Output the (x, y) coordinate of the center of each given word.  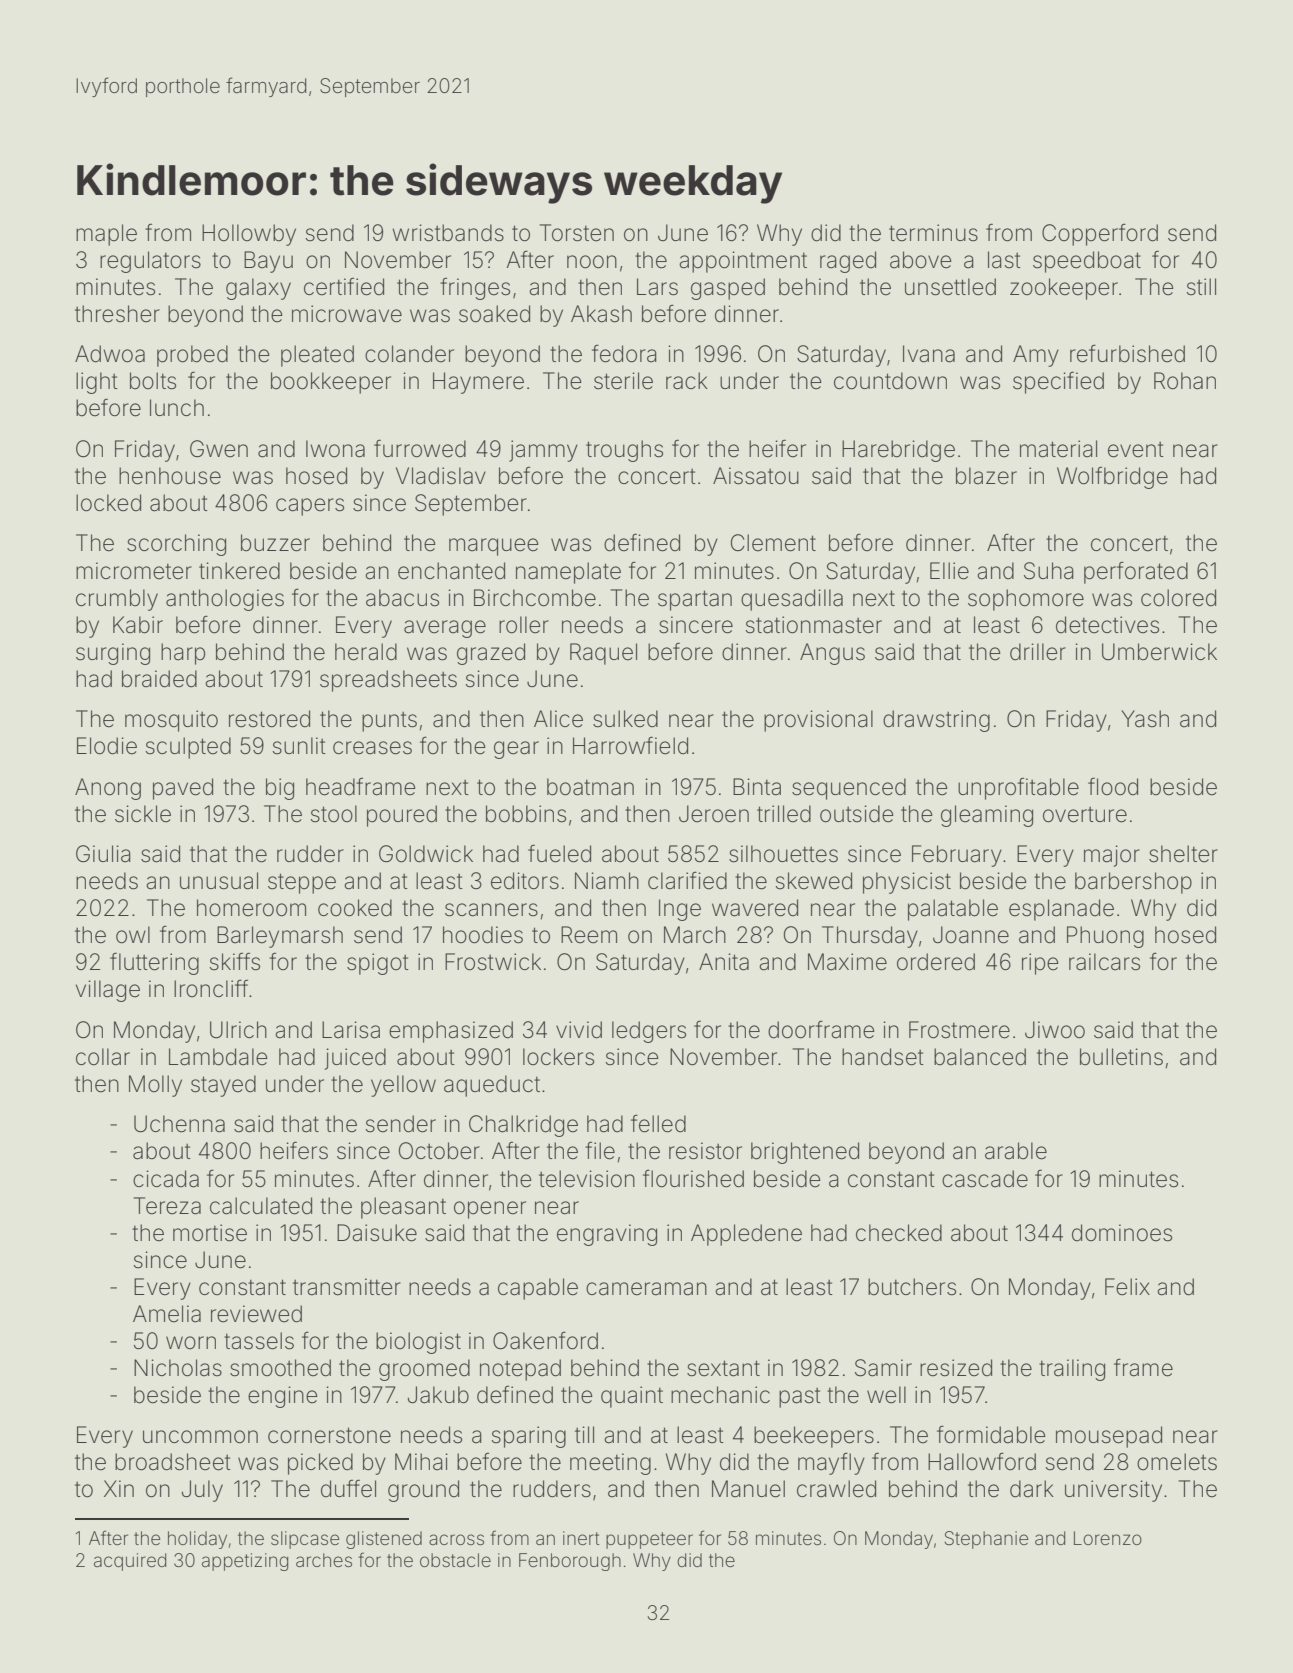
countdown (890, 381)
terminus (933, 233)
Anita (724, 962)
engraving (607, 1235)
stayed (223, 1086)
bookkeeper (331, 383)
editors (525, 881)
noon (592, 262)
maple (106, 235)
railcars (1104, 962)
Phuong (1105, 937)
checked (899, 1233)
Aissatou (756, 476)
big (280, 789)
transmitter (347, 1287)
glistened (384, 1540)
